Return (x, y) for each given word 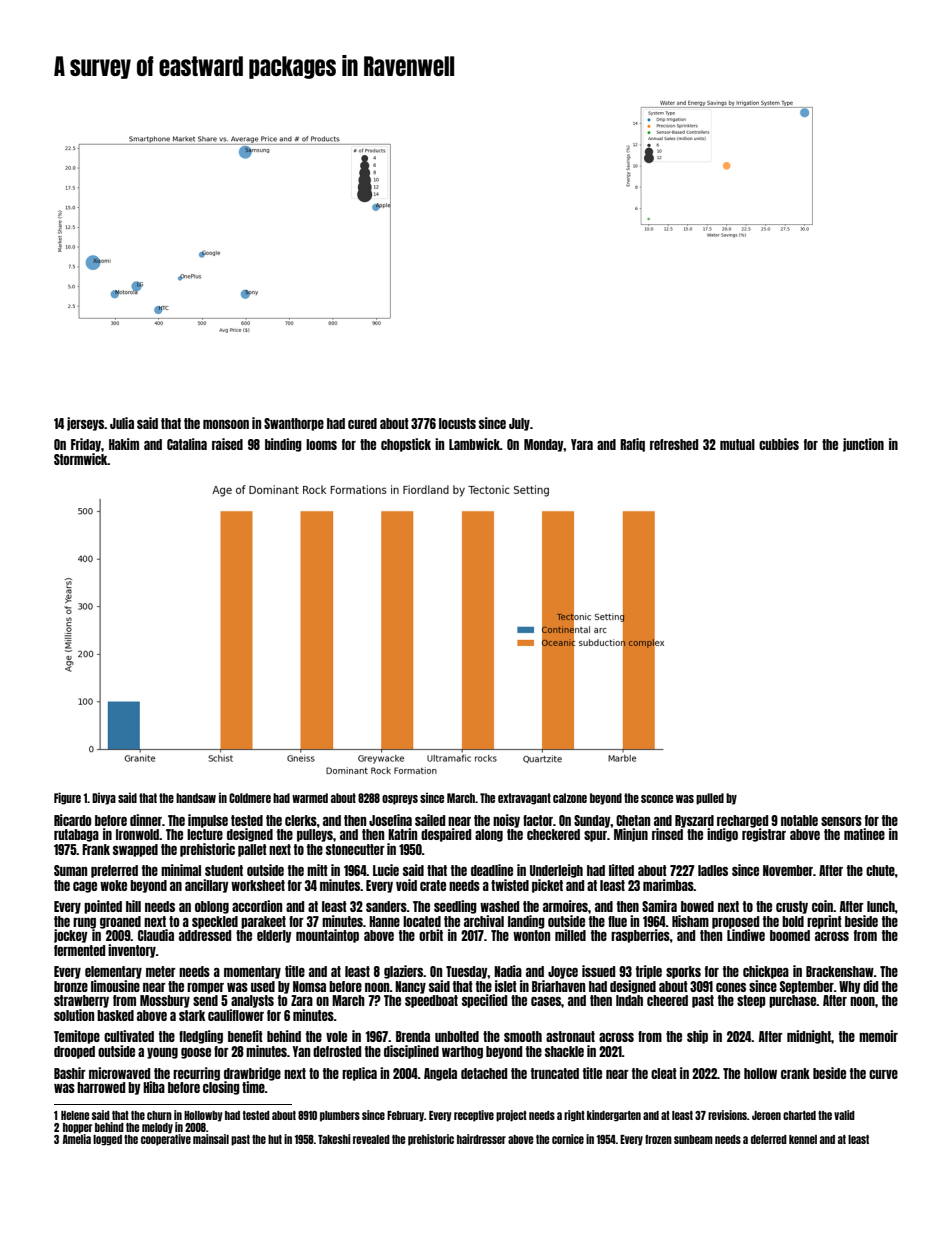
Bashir (70, 1073)
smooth (523, 1036)
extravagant (524, 799)
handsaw (196, 798)
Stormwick (81, 459)
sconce (657, 799)
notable (799, 820)
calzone (570, 798)
